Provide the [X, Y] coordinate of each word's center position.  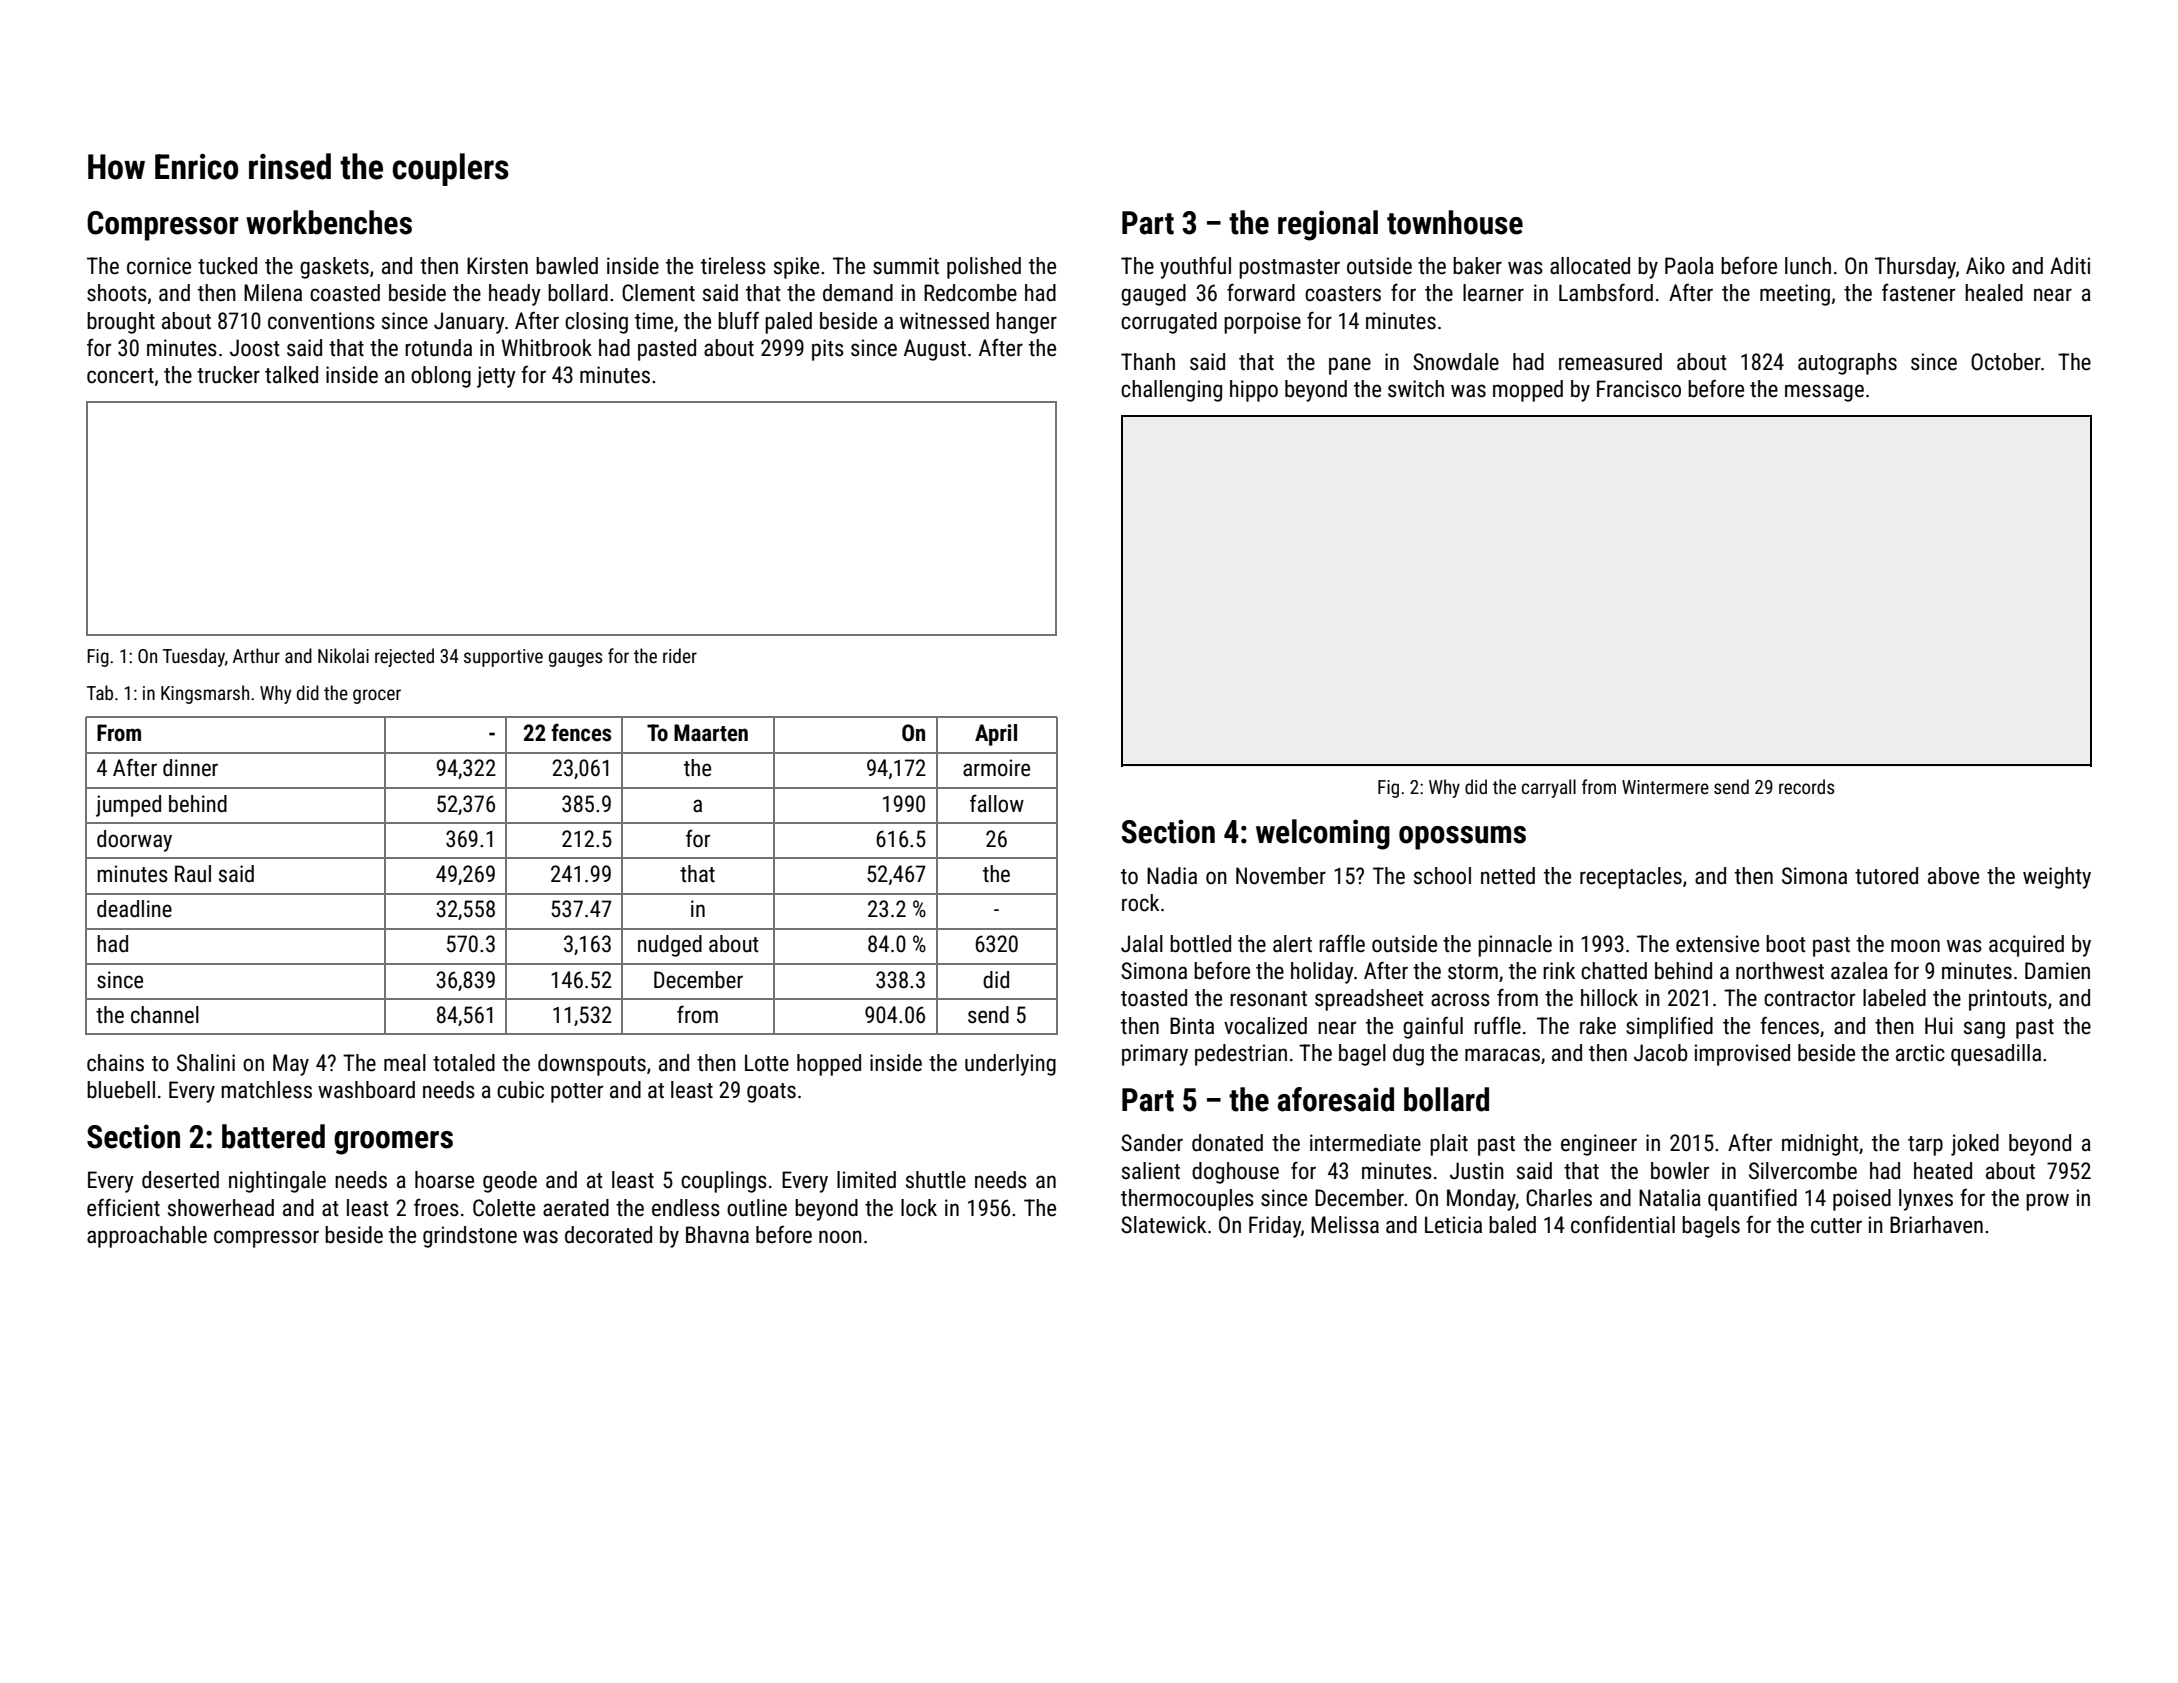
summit [906, 266]
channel [165, 1015]
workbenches [329, 222]
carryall [1549, 788]
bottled [1200, 944]
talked [291, 375]
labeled [1894, 998]
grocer [377, 696]
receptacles [1631, 878]
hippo [1254, 391]
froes [436, 1207]
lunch [1808, 266]
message [1824, 393]
